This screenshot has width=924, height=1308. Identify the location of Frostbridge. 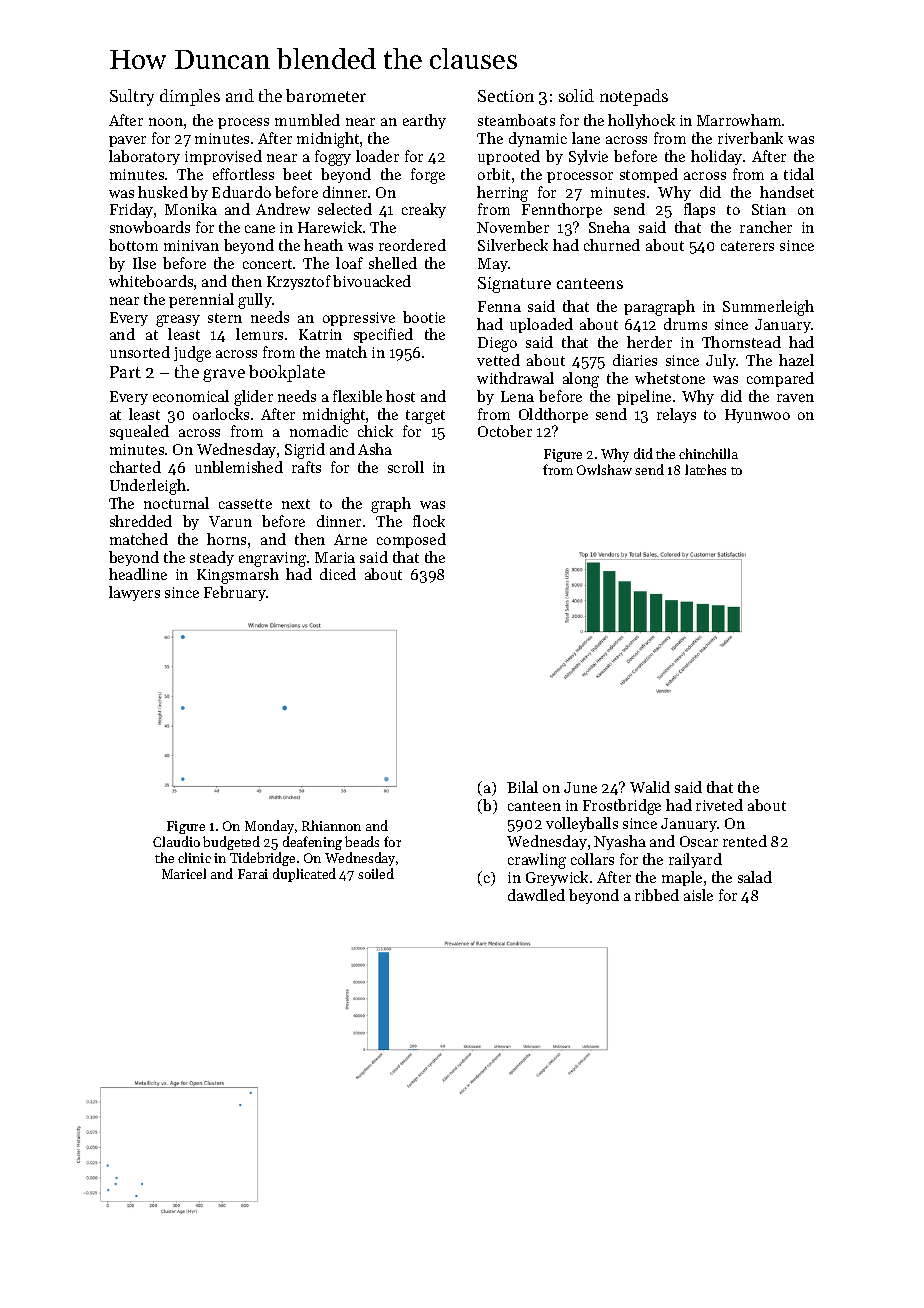
(622, 807).
